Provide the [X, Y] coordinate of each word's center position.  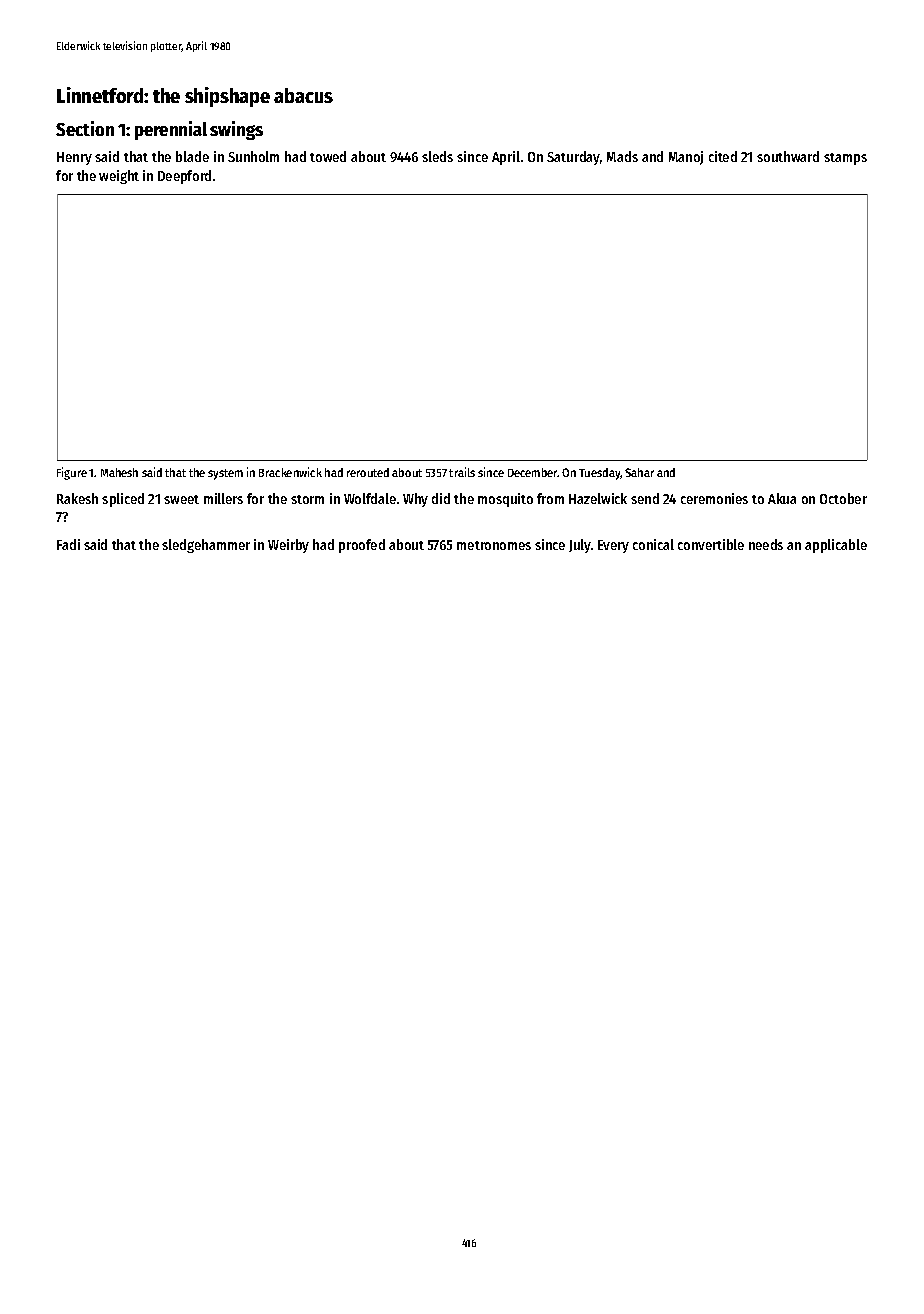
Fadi [68, 544]
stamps [845, 159]
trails [462, 472]
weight [119, 177]
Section [85, 128]
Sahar [639, 472]
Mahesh [119, 472]
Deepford [184, 177]
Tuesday [600, 474]
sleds [437, 156]
